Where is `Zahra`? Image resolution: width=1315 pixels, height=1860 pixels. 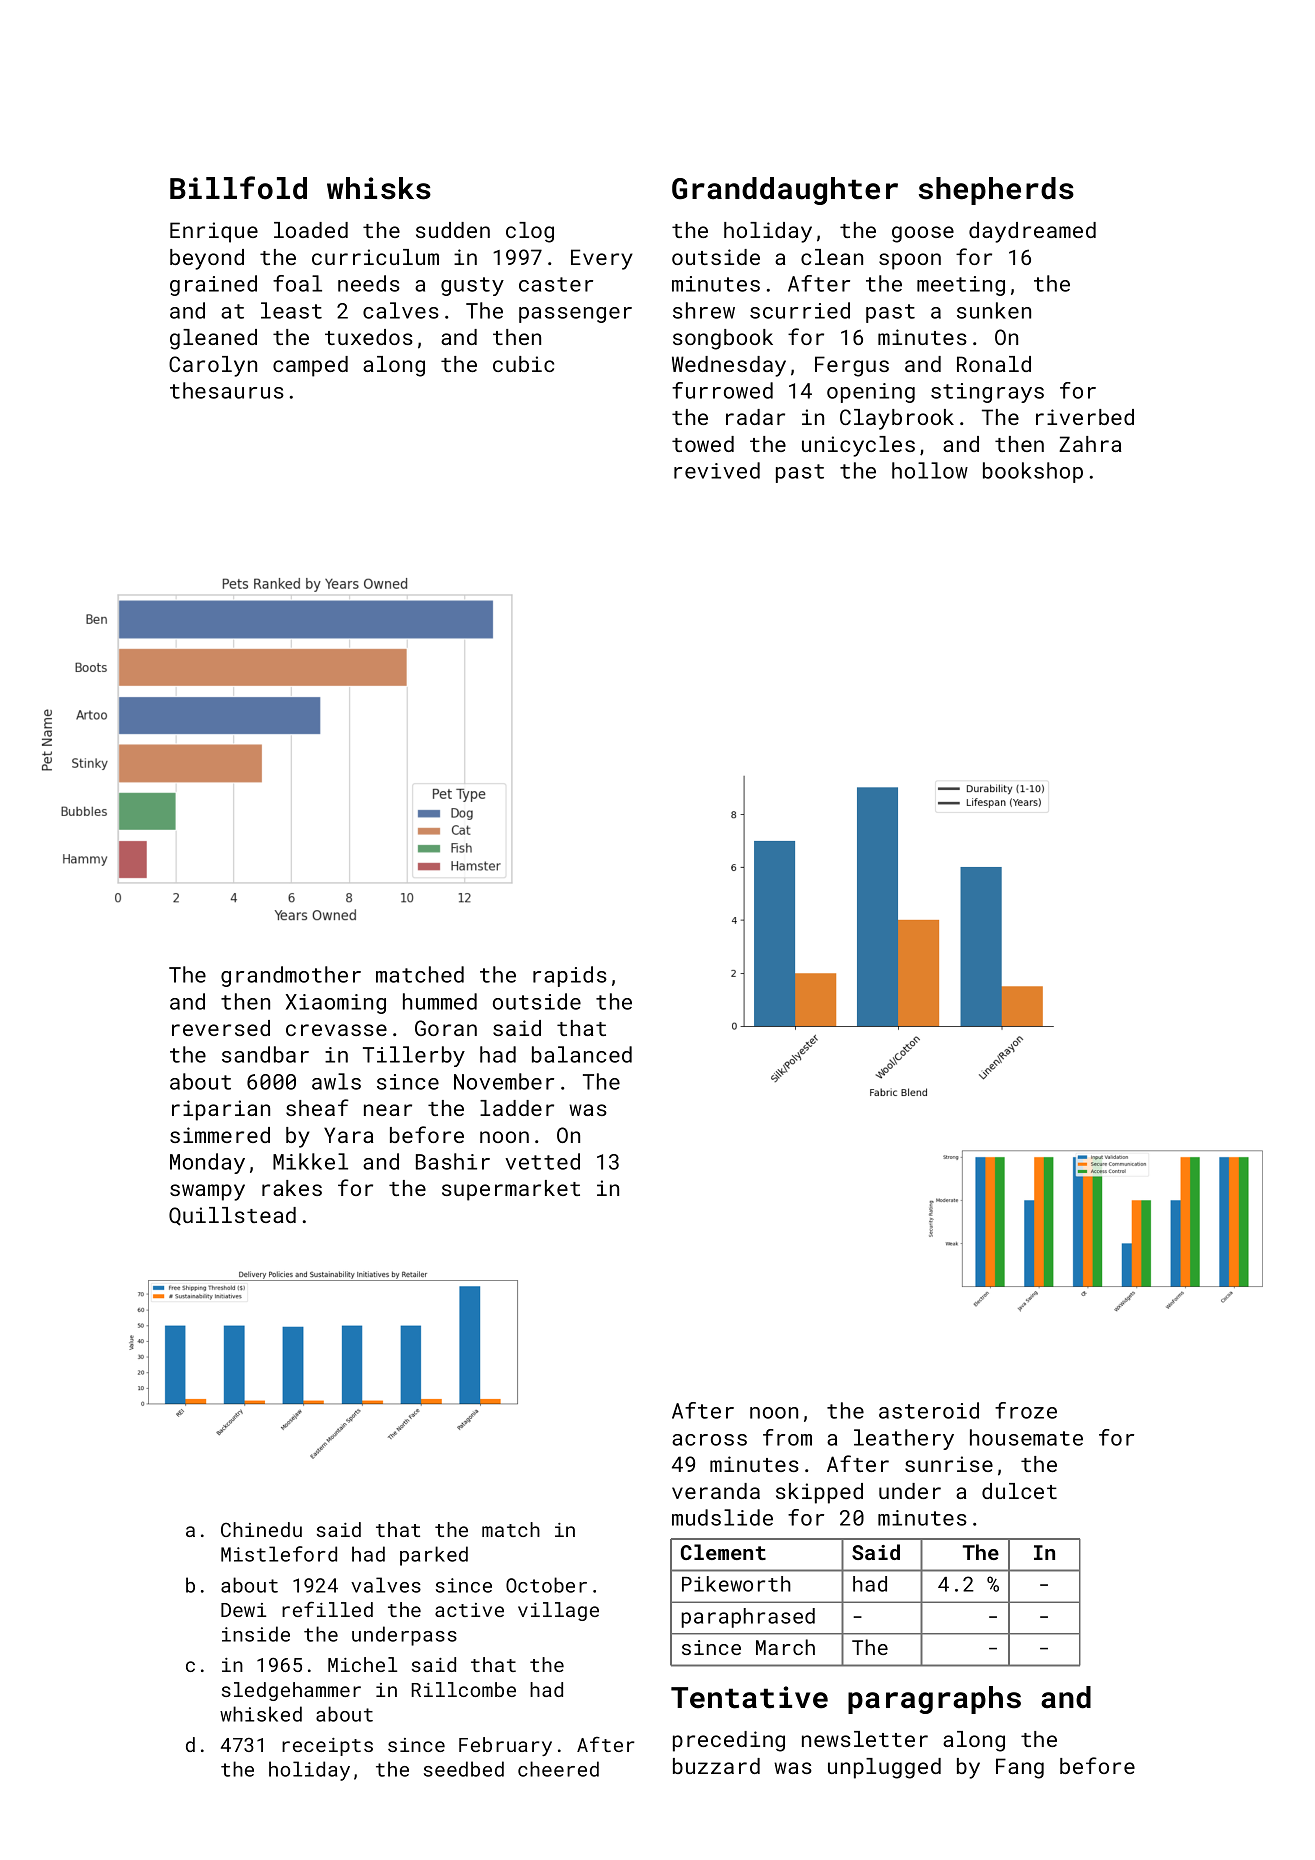 Zahra is located at coordinates (1090, 444).
